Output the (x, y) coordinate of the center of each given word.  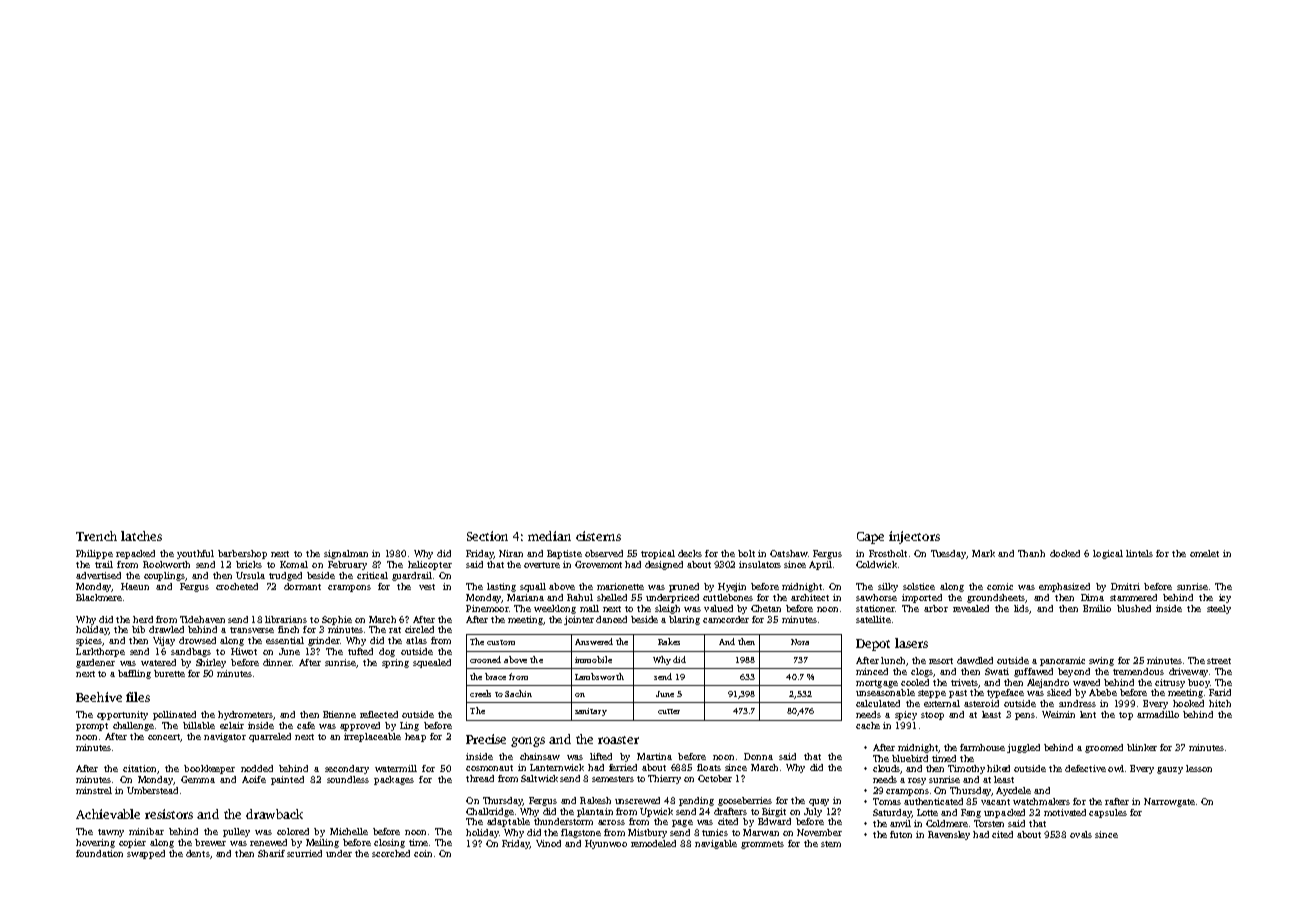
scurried (304, 853)
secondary (347, 769)
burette (169, 673)
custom (501, 642)
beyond (1074, 672)
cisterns (598, 536)
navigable (716, 844)
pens (1025, 716)
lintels (1139, 553)
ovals (1081, 834)
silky (888, 587)
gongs (528, 742)
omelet (1204, 553)
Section (487, 536)
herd (143, 619)
